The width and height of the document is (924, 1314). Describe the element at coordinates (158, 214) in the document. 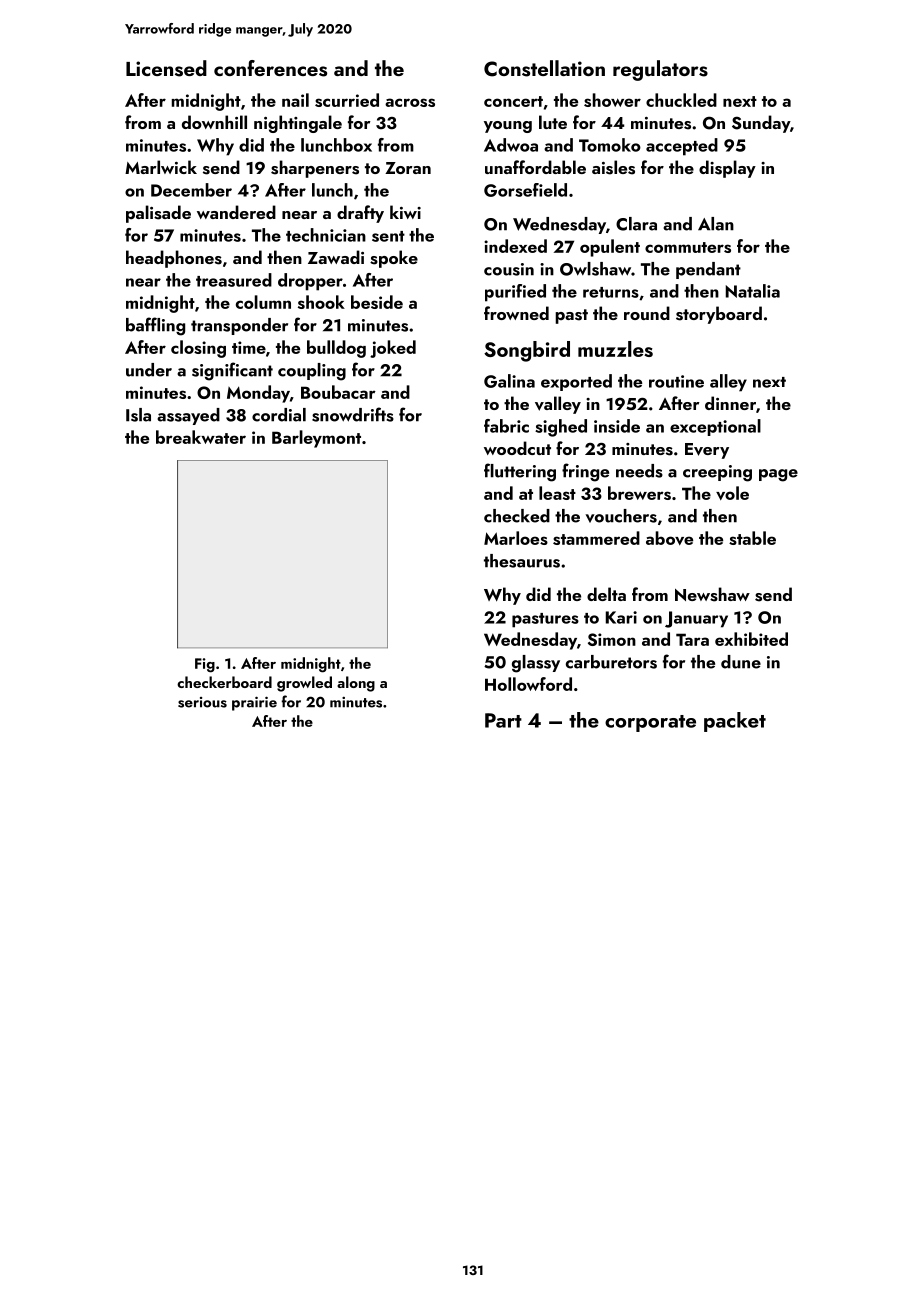

I see `palisade` at that location.
